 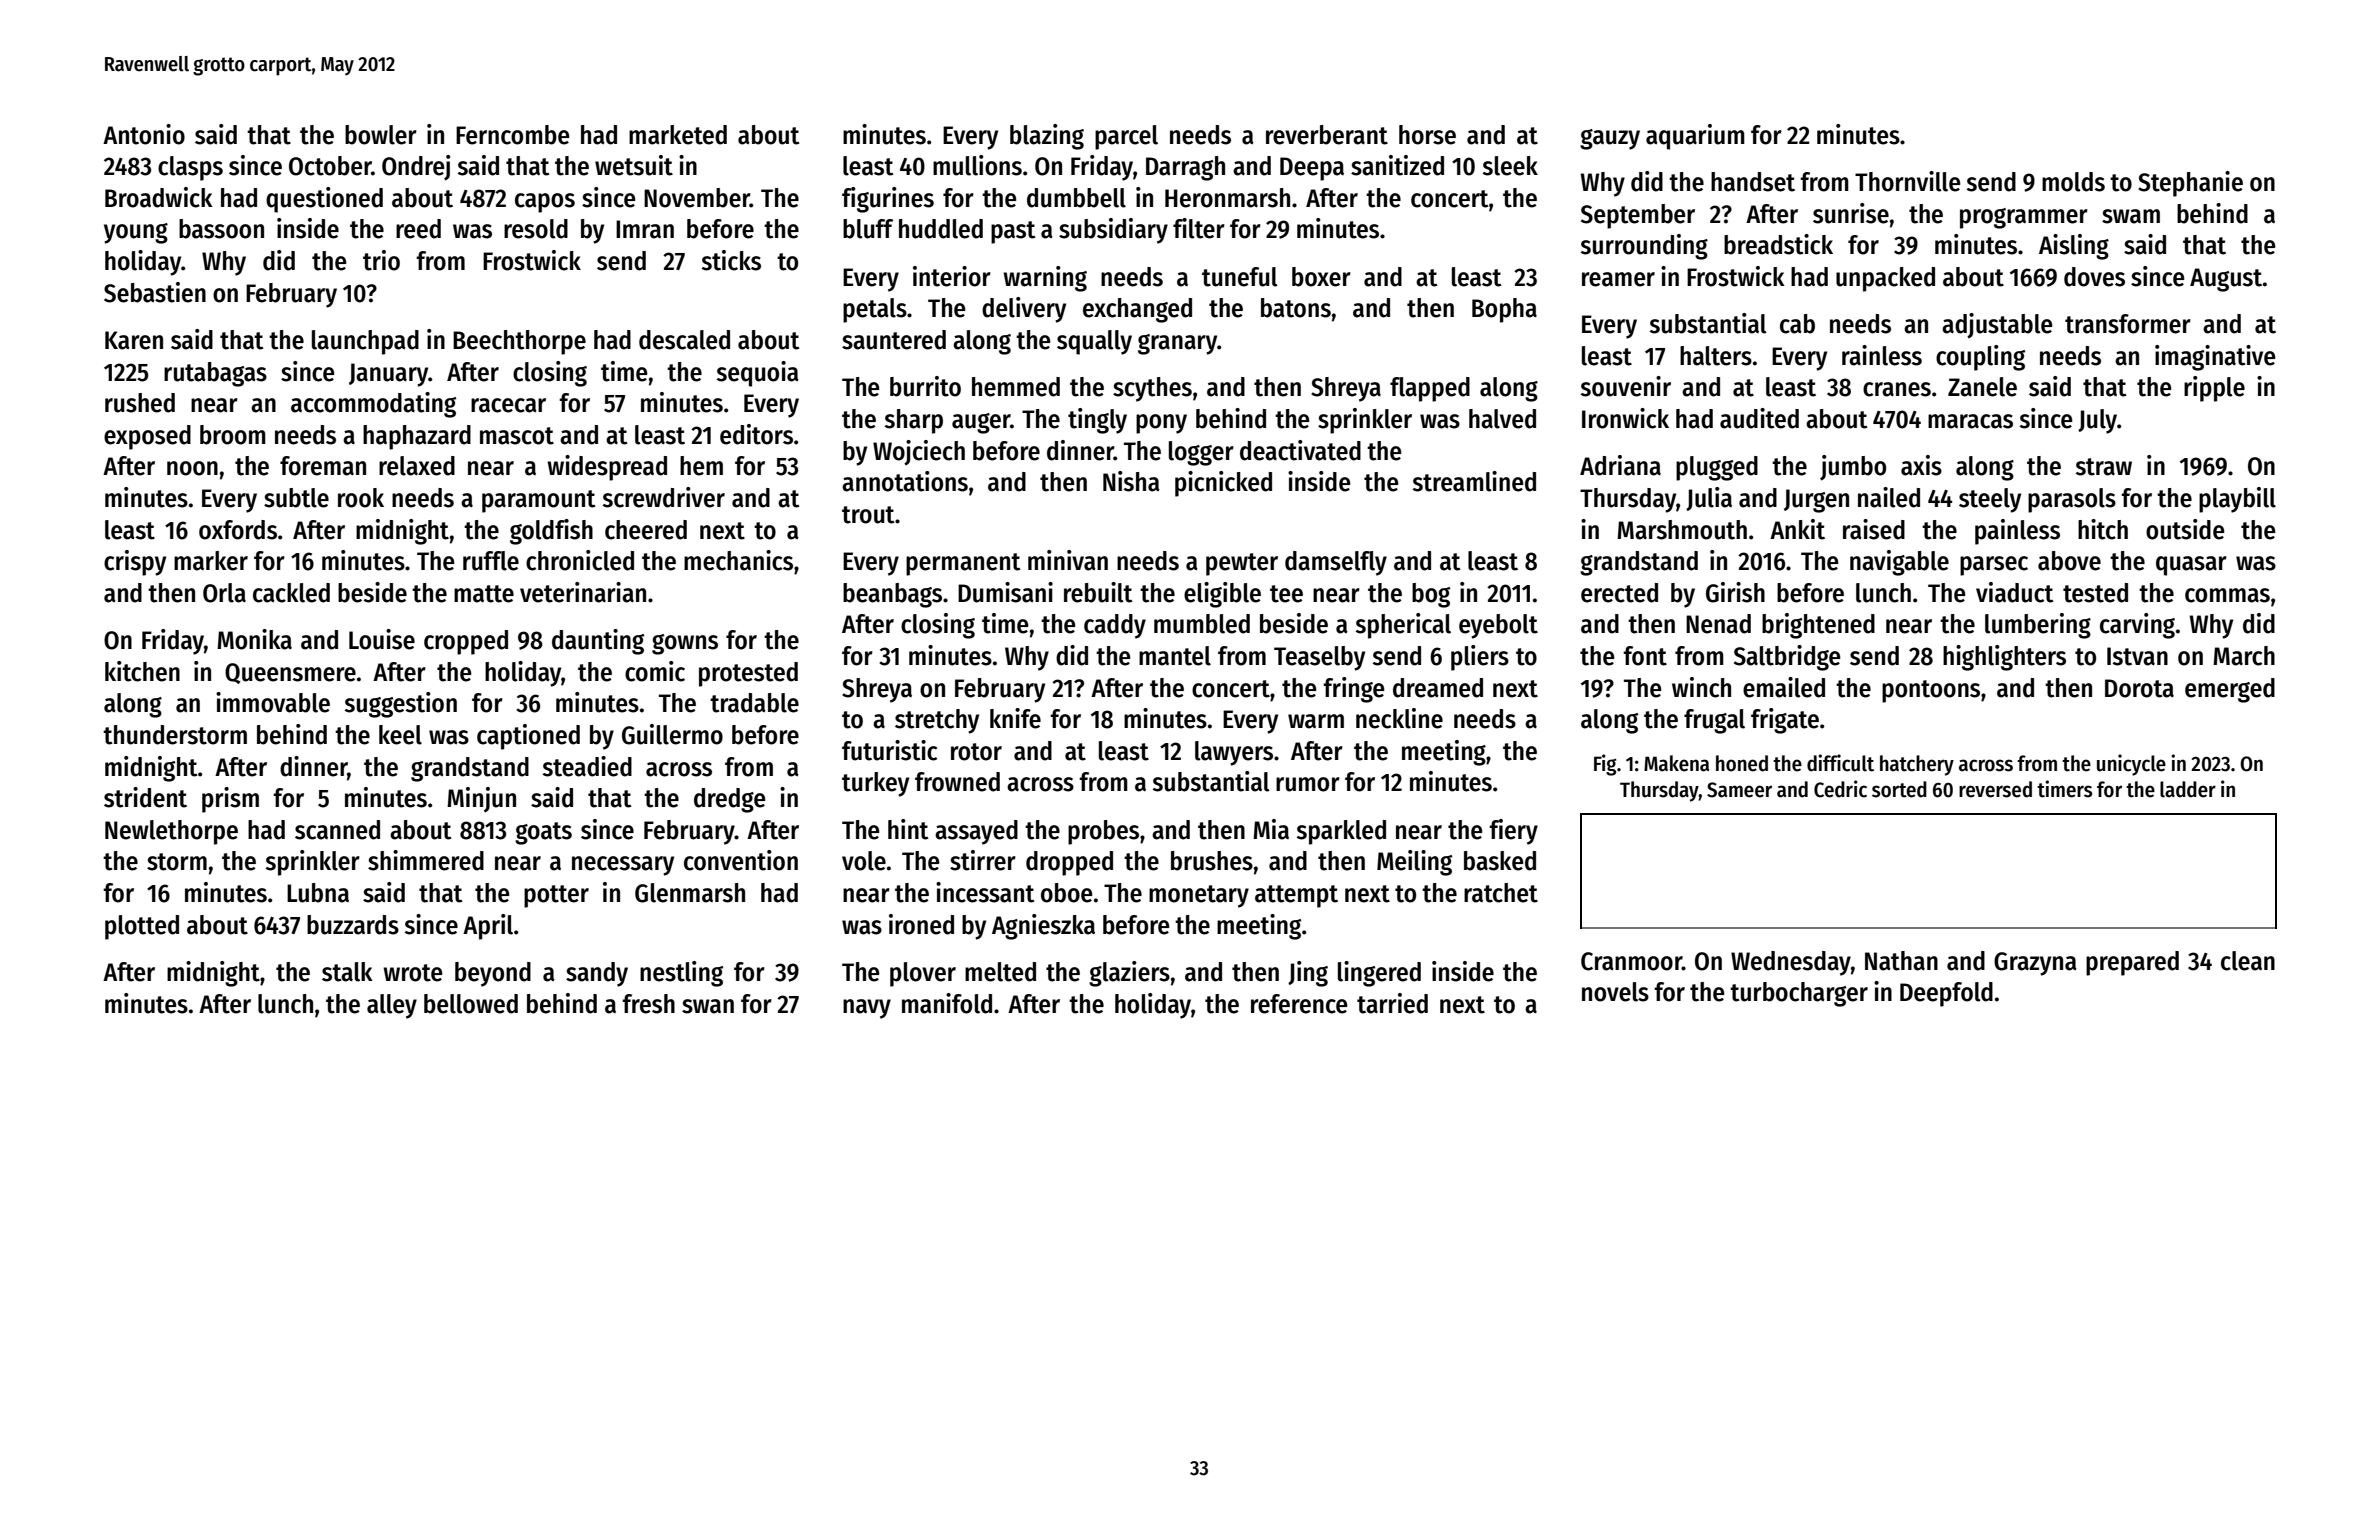 I want to click on picnicked, so click(x=1223, y=484).
